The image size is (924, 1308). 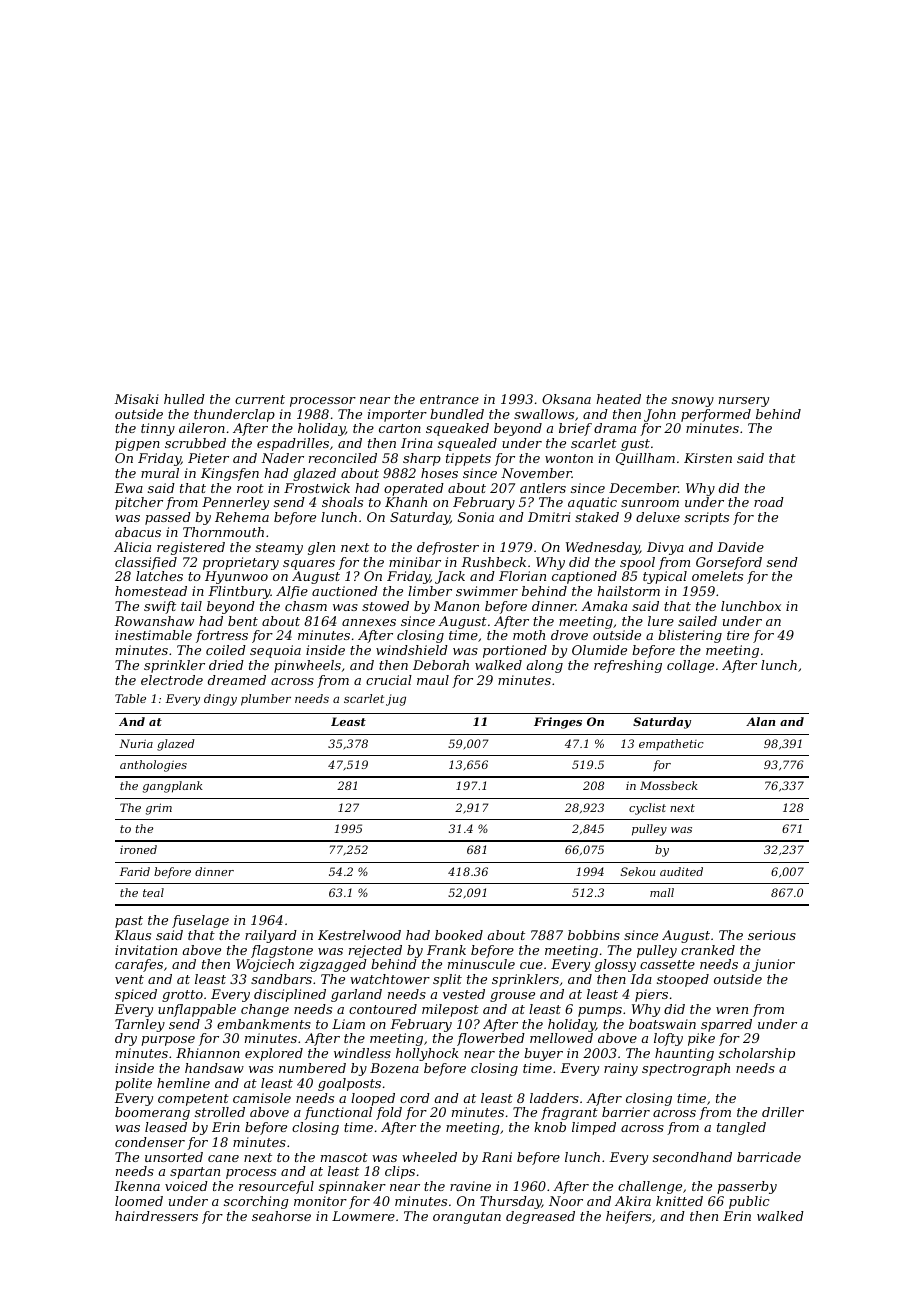 What do you see at coordinates (558, 723) in the image?
I see `Fringes` at bounding box center [558, 723].
